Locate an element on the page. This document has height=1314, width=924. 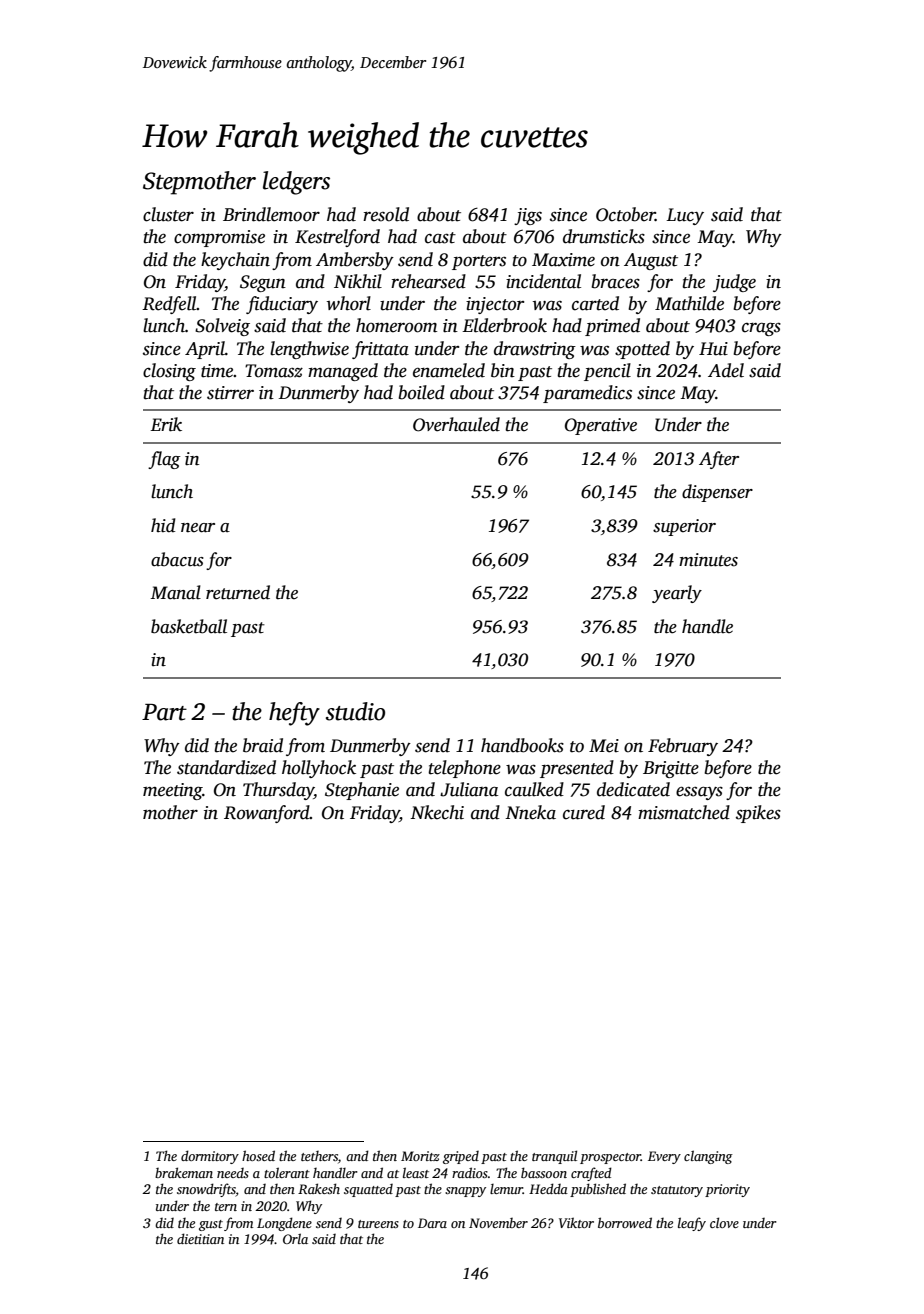
dormitory is located at coordinates (210, 1157).
